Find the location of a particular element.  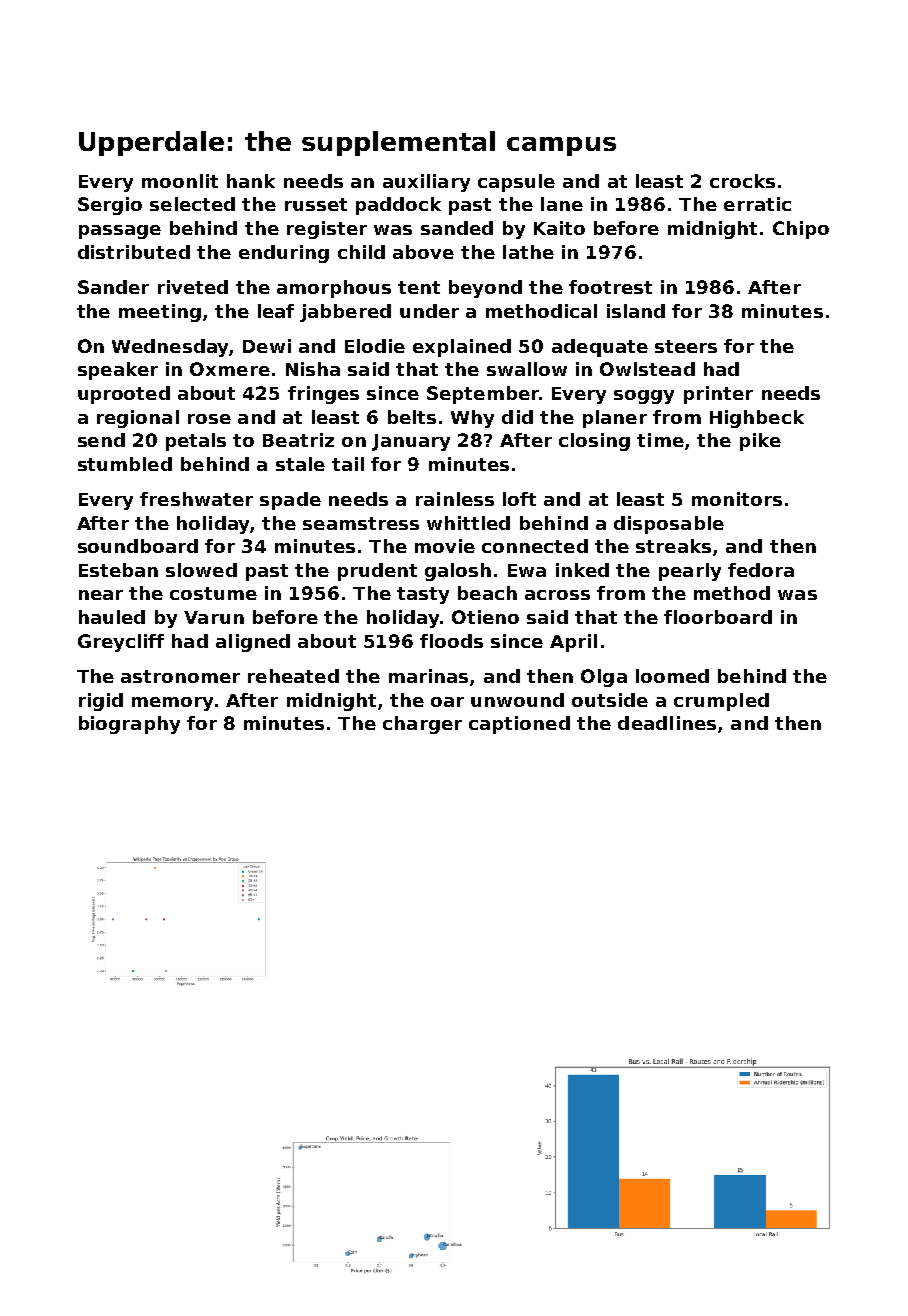

Chipo is located at coordinates (801, 230).
